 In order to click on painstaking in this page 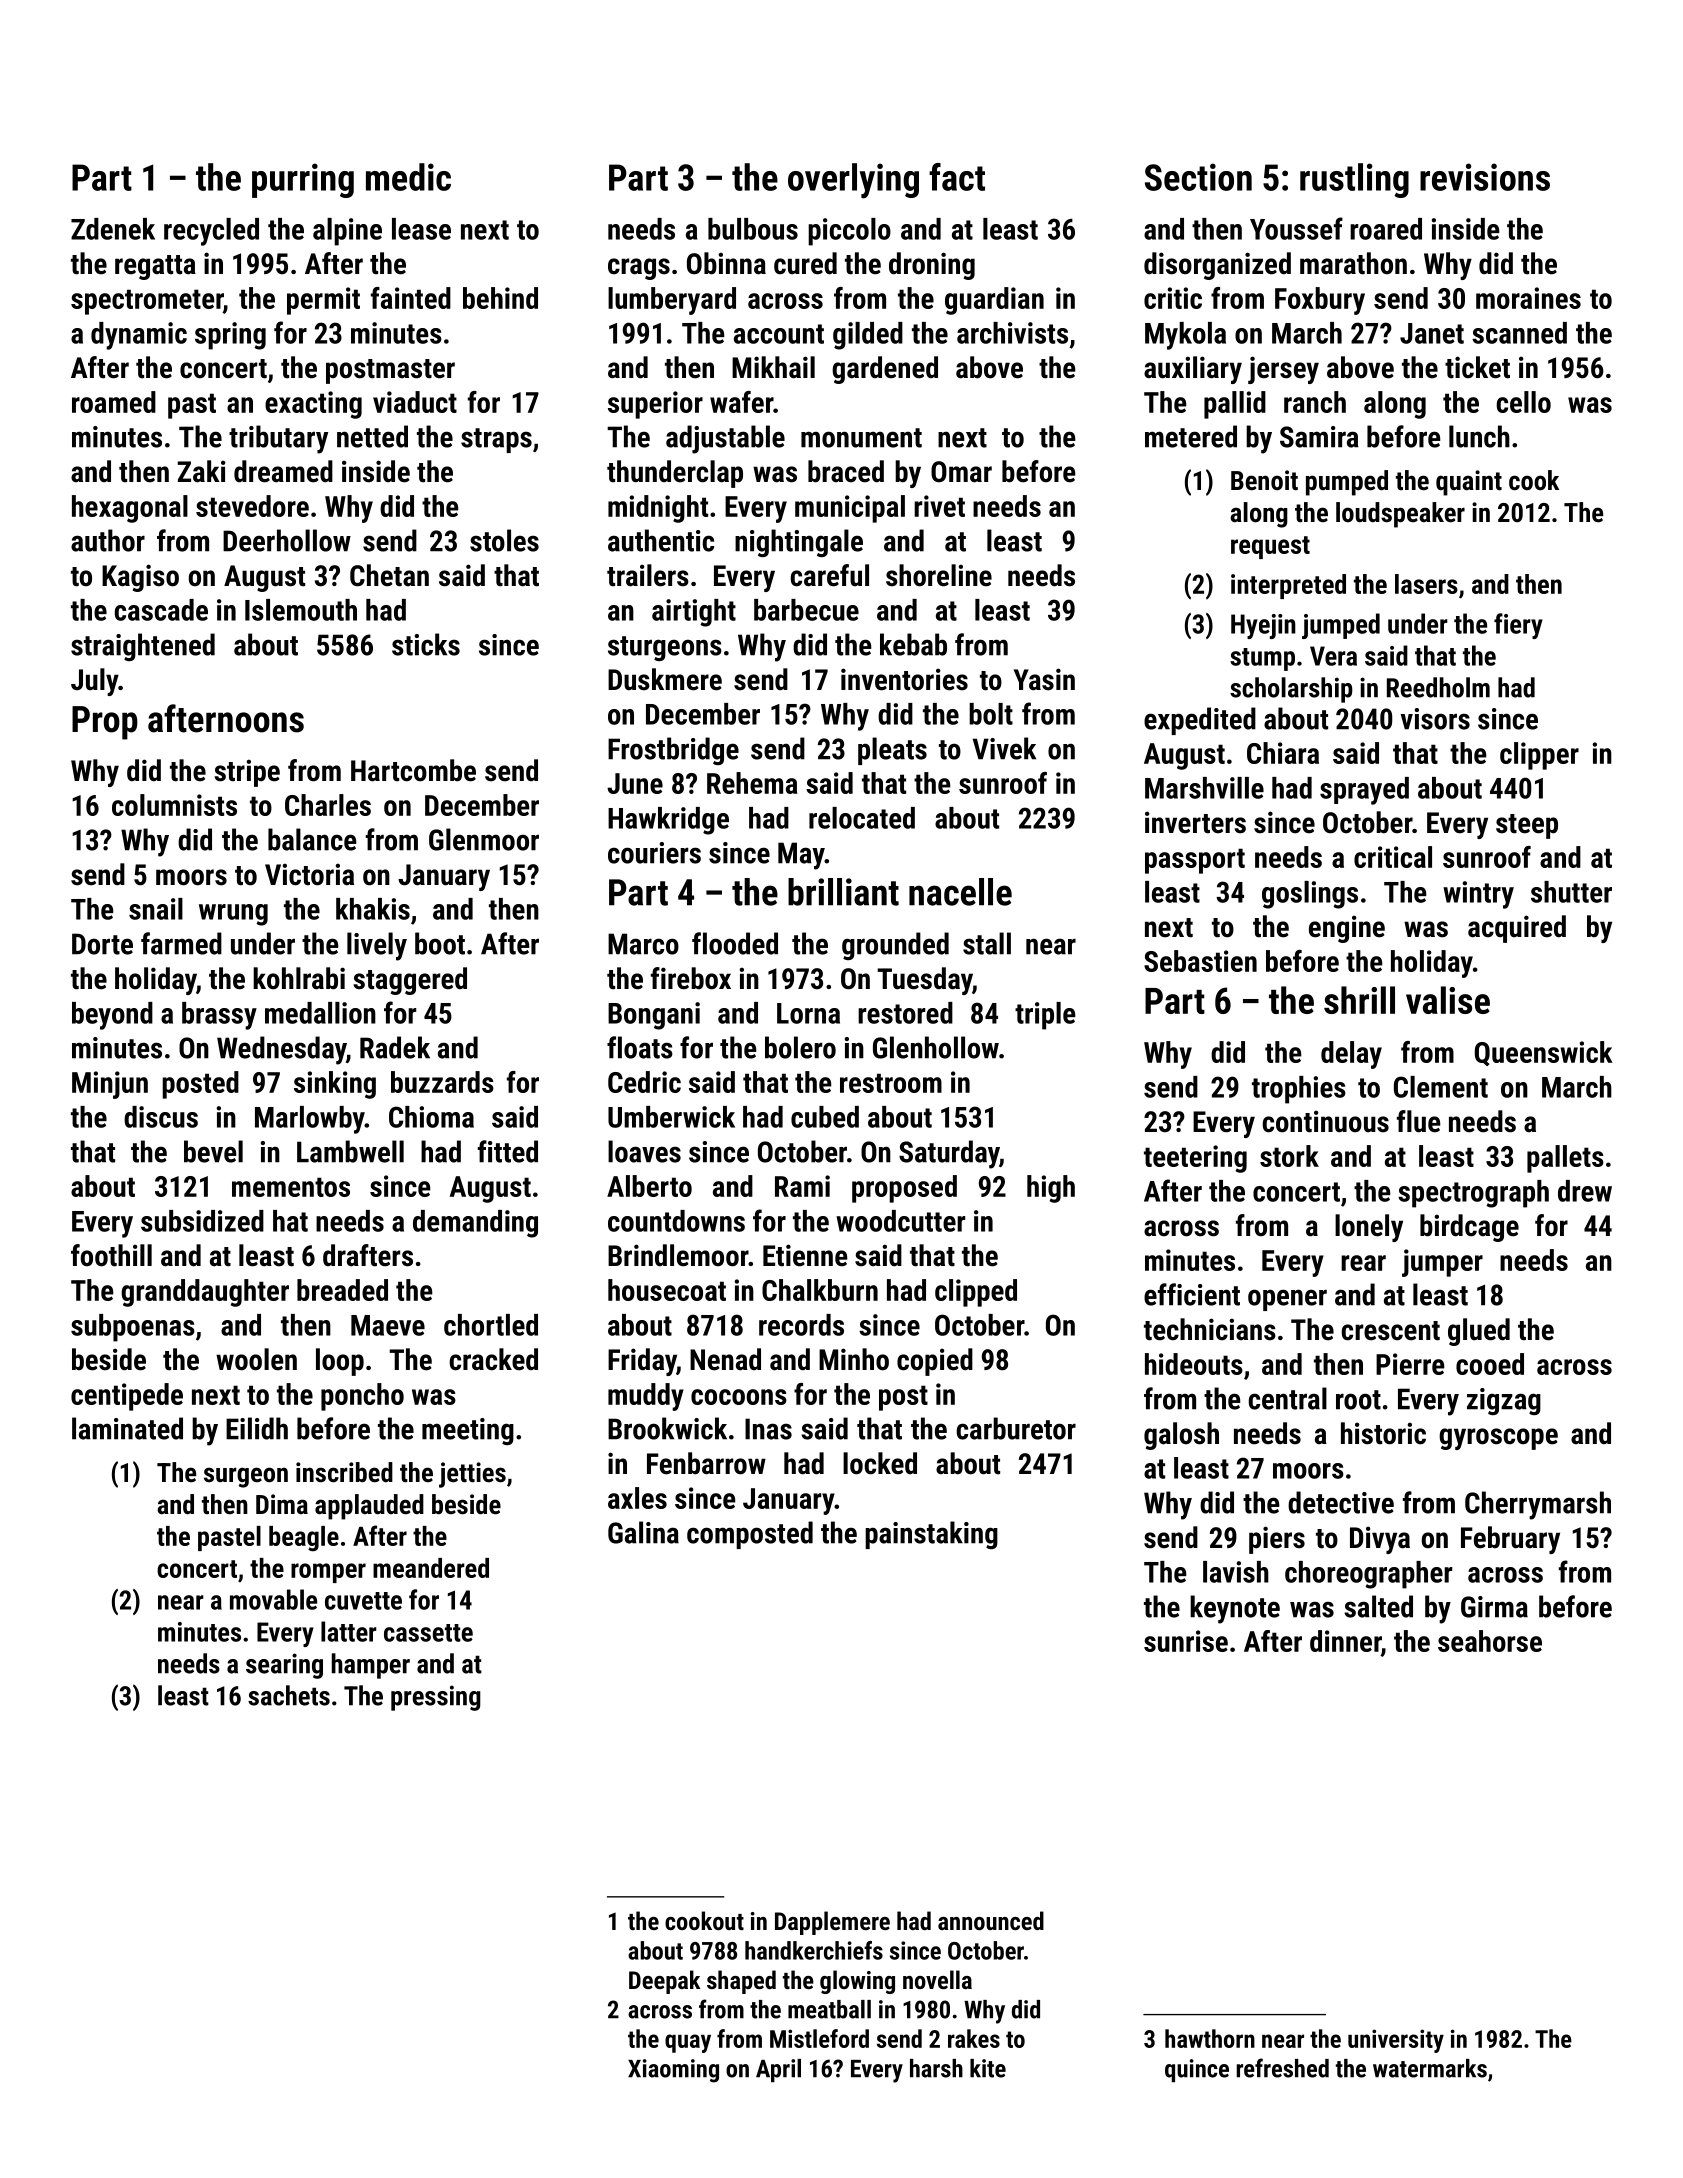, I will do `click(931, 1535)`.
